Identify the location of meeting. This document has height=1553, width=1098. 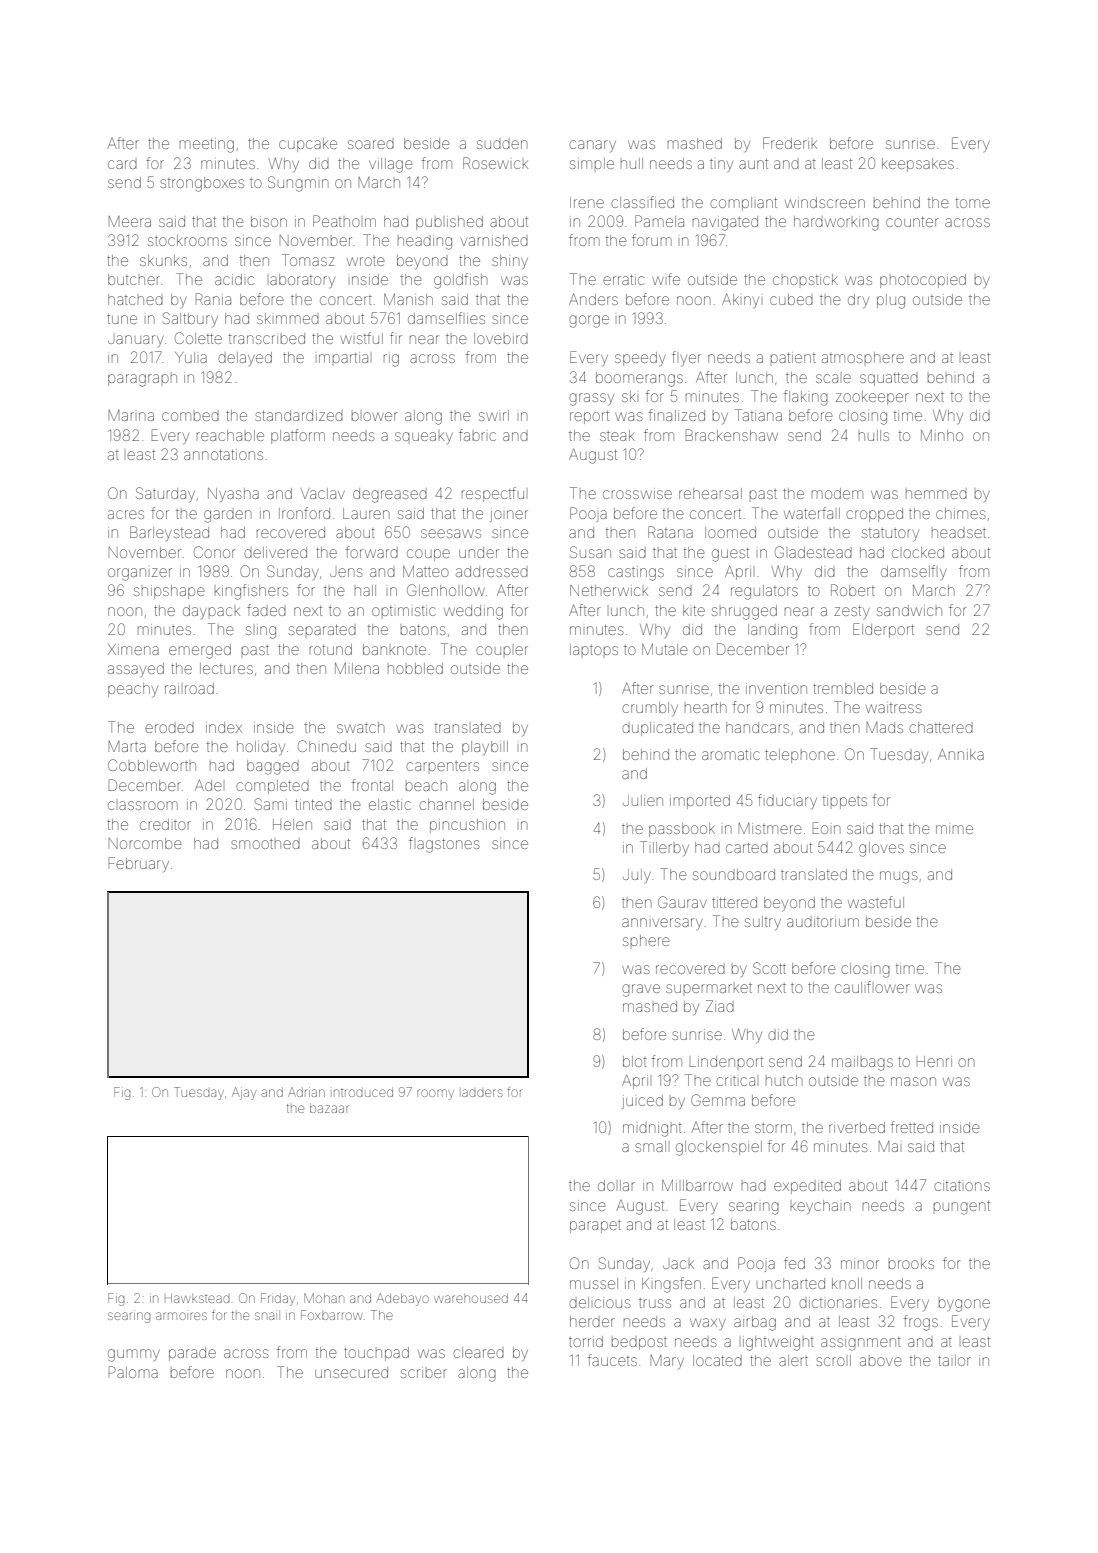
(207, 145).
